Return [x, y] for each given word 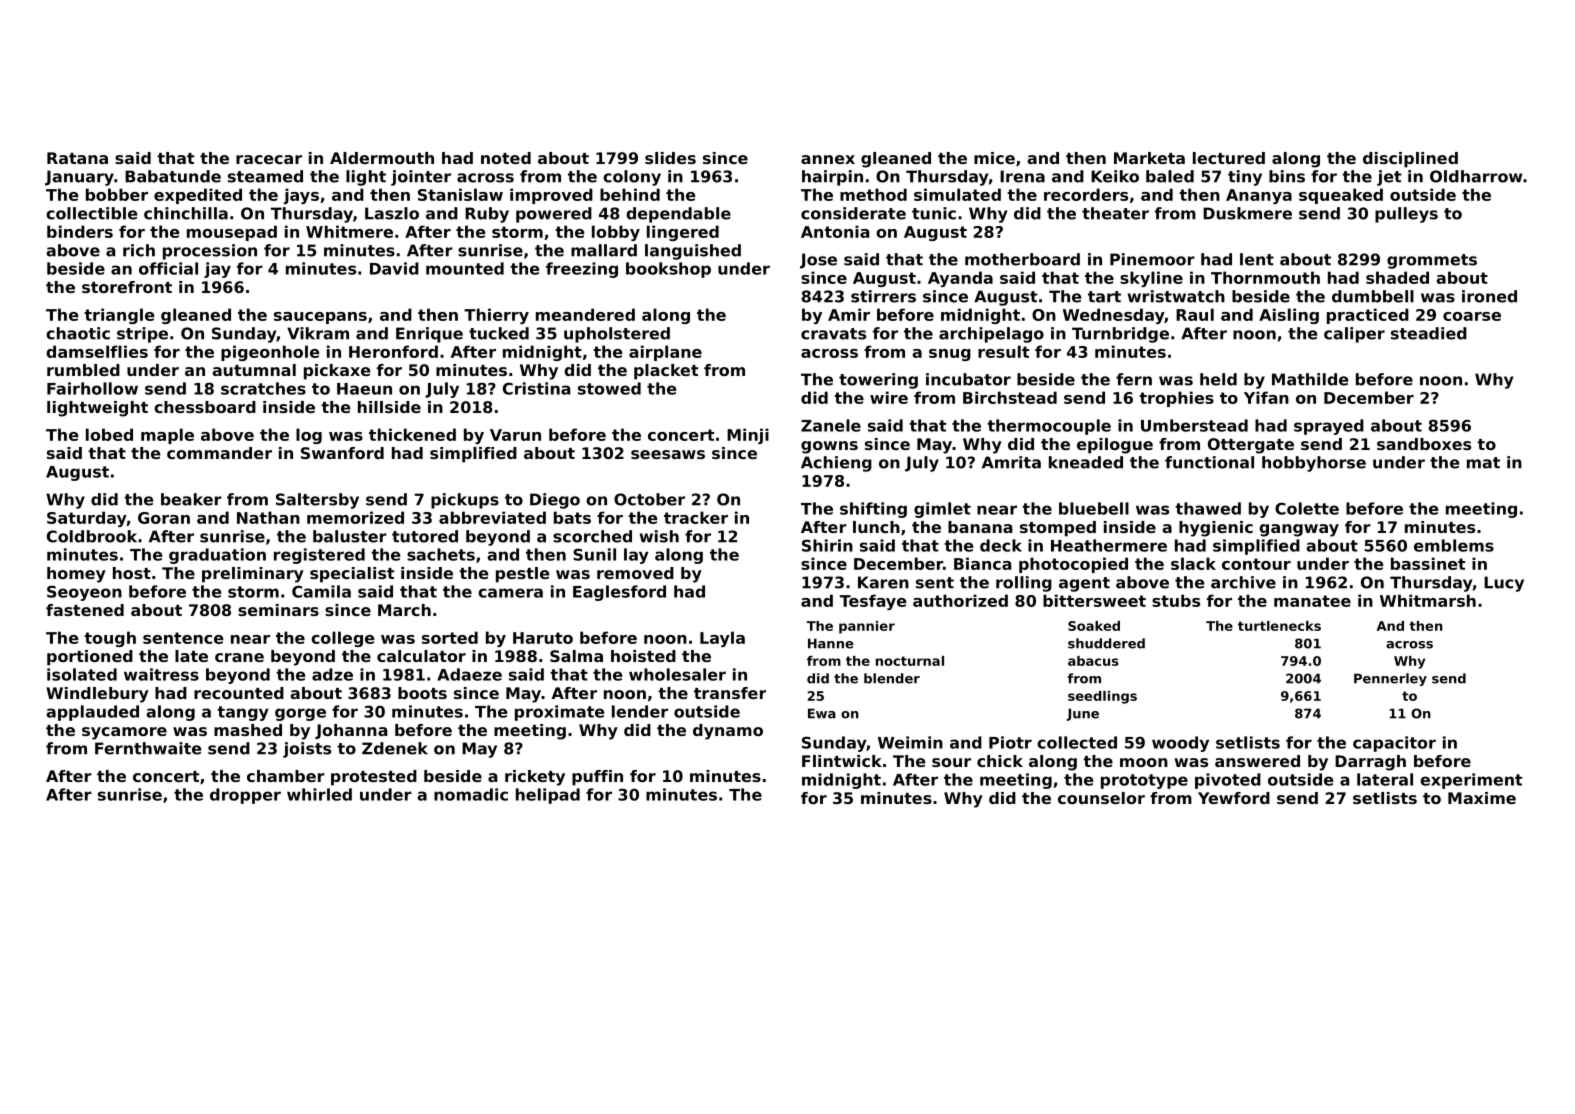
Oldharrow [1476, 176]
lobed [109, 434]
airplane [665, 353]
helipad [548, 796]
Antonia [835, 231]
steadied [1429, 333]
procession [210, 252]
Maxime [1482, 798]
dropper [245, 796]
